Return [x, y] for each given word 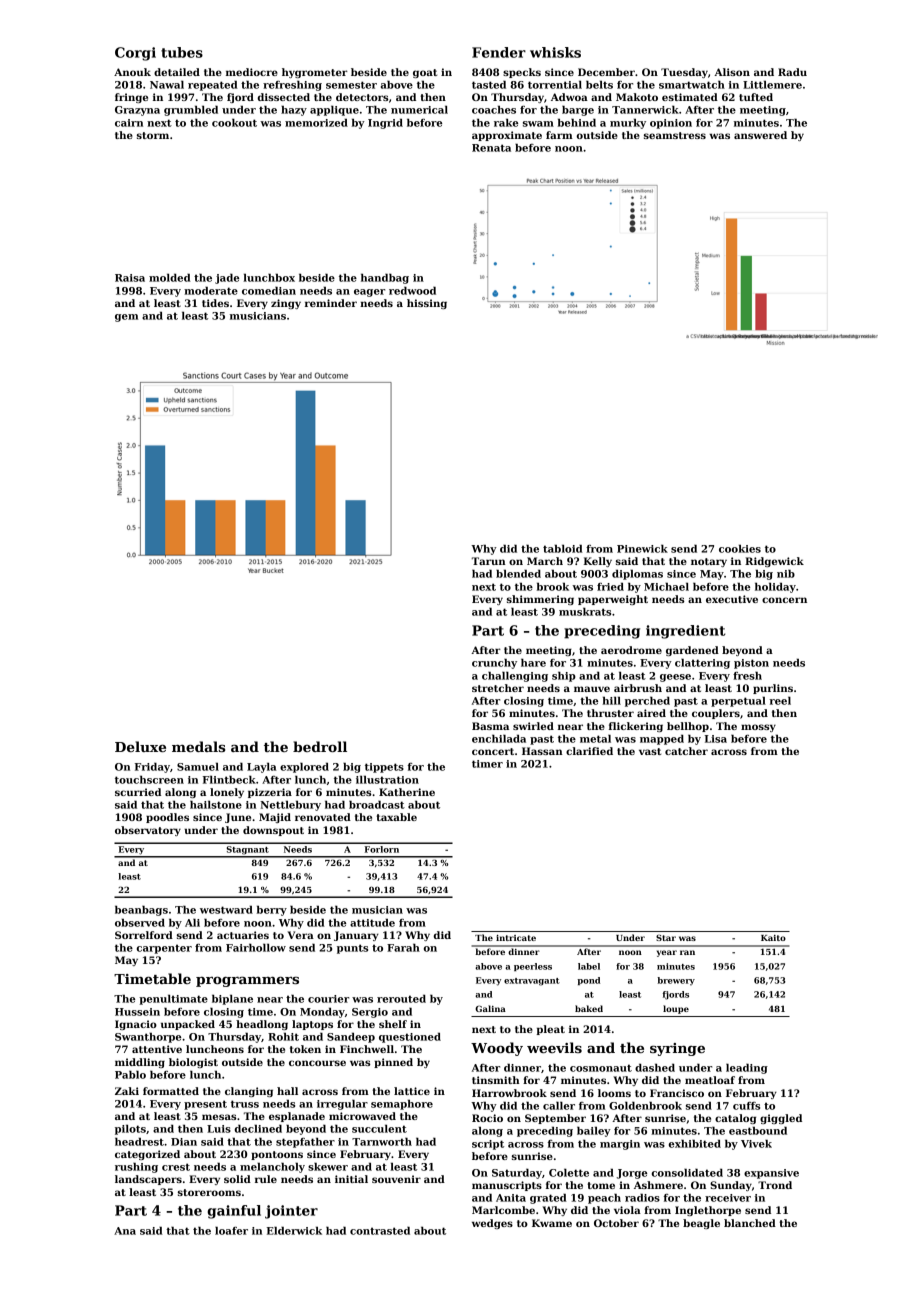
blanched [750, 1223]
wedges [492, 1224]
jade [227, 278]
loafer [231, 1230]
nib [786, 573]
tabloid [563, 548]
